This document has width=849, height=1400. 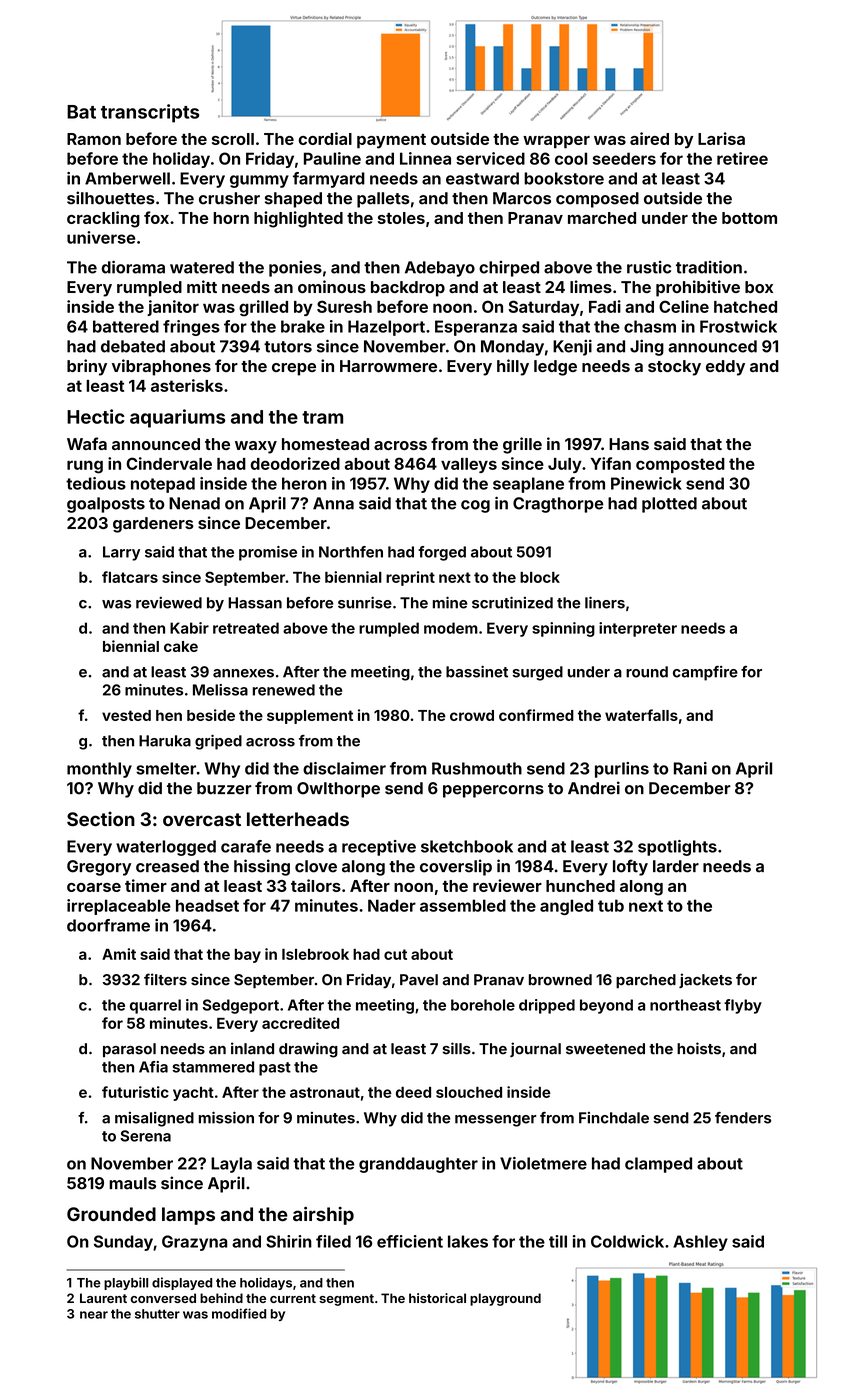 What do you see at coordinates (509, 269) in the document?
I see `chirped` at bounding box center [509, 269].
